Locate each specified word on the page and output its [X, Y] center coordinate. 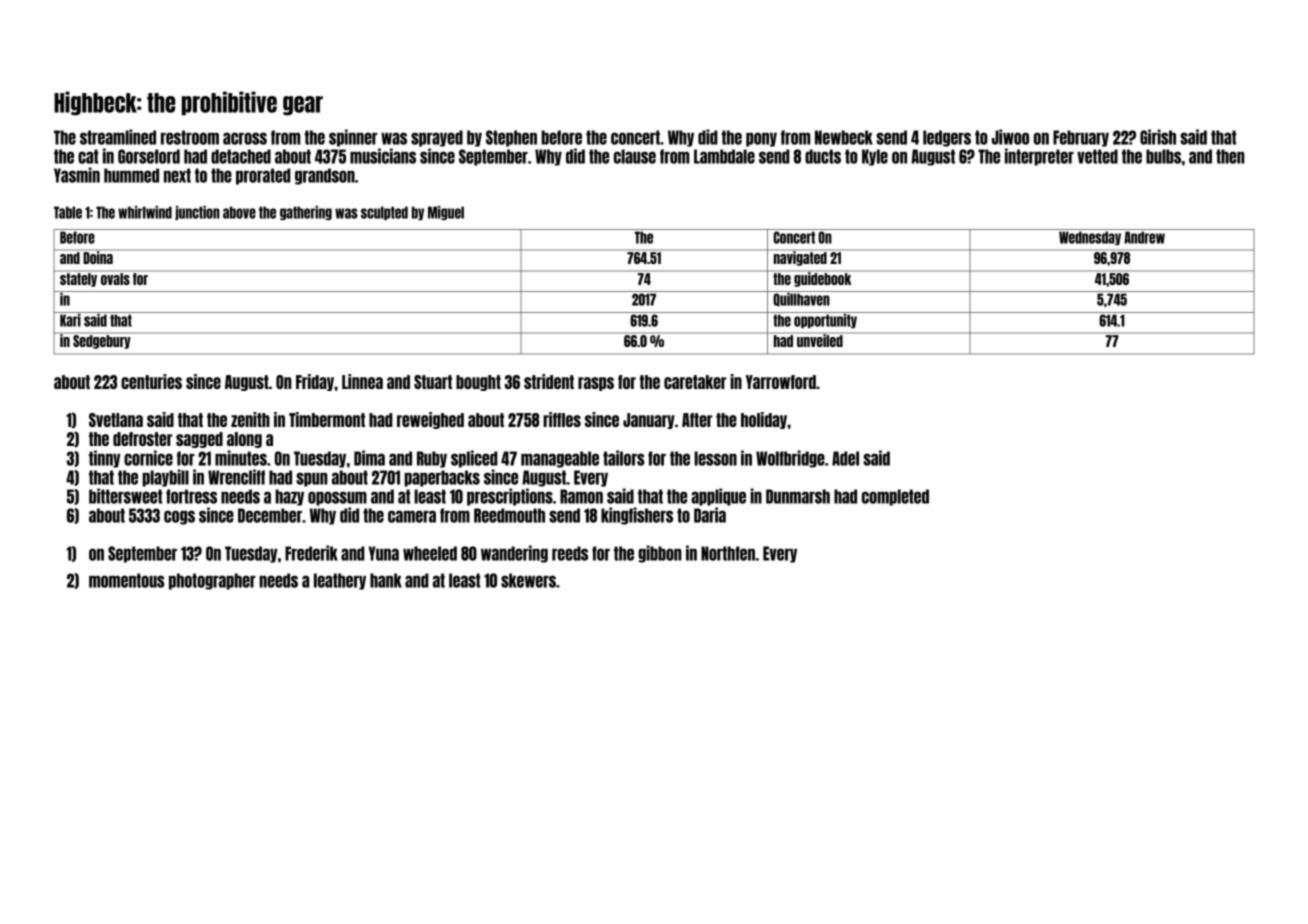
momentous [127, 580]
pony [761, 139]
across [245, 138]
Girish [1158, 137]
